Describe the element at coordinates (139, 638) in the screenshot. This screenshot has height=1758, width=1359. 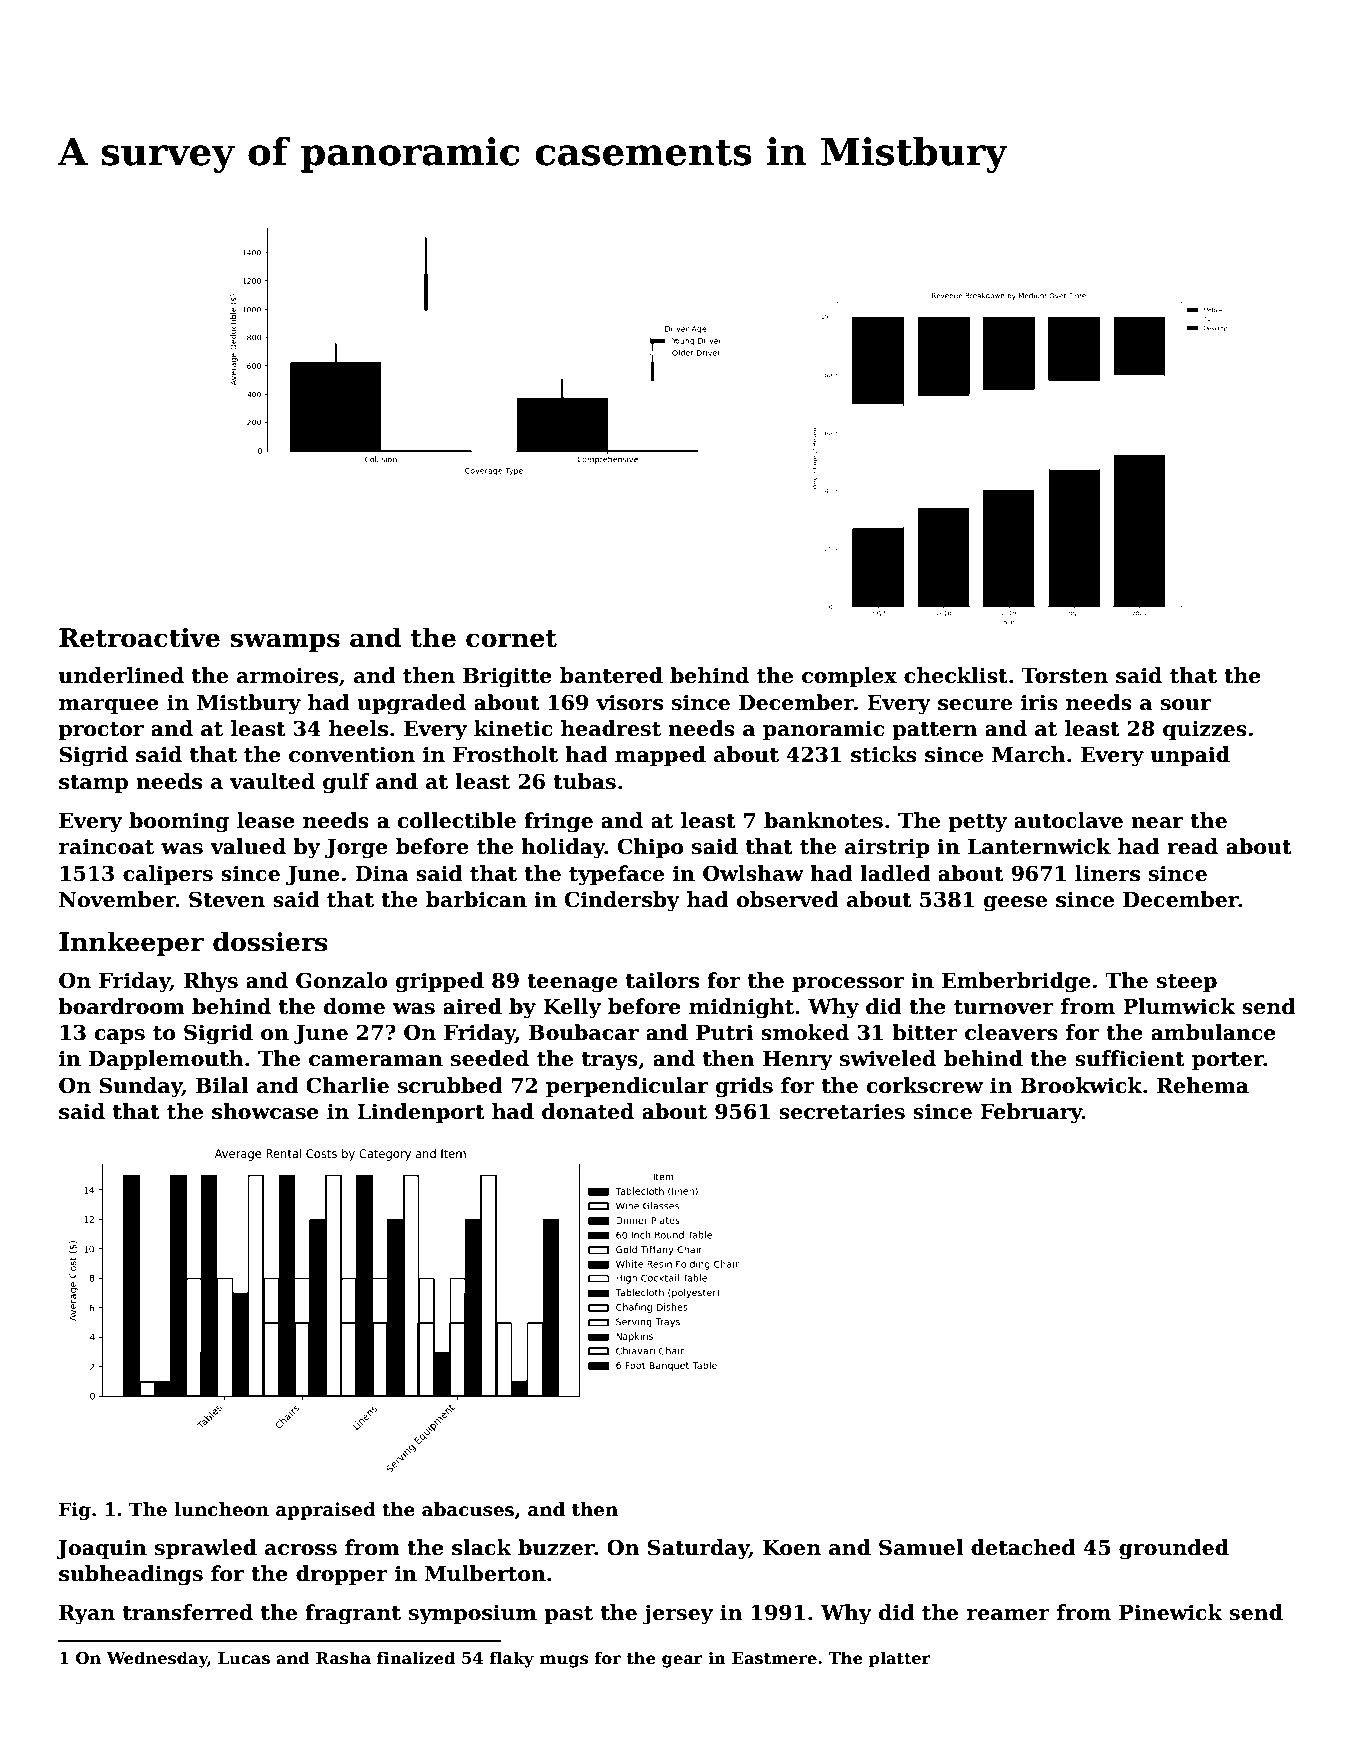
I see `Retroactive` at that location.
